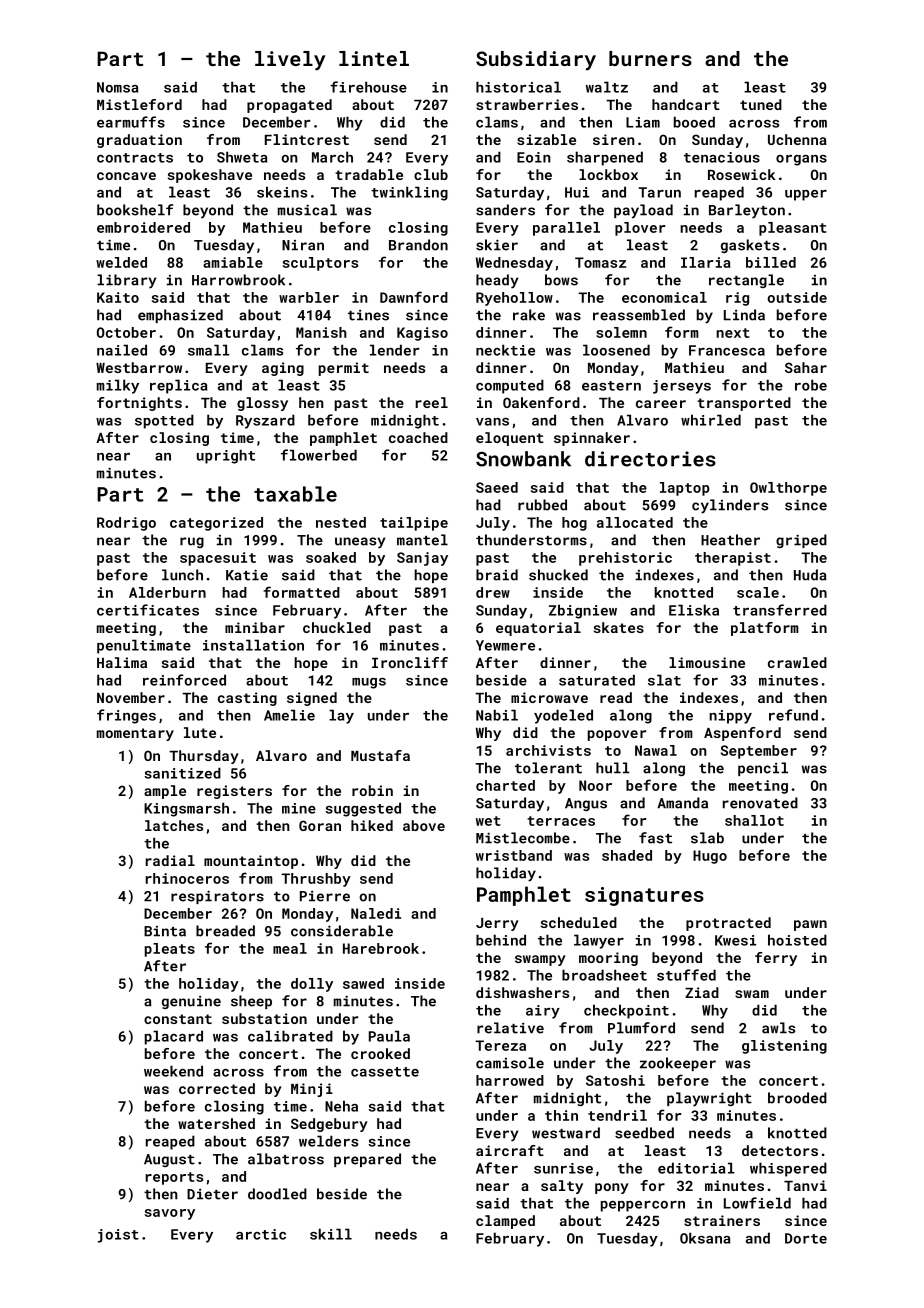 The image size is (924, 1308). What do you see at coordinates (650, 58) in the screenshot?
I see `burners` at bounding box center [650, 58].
